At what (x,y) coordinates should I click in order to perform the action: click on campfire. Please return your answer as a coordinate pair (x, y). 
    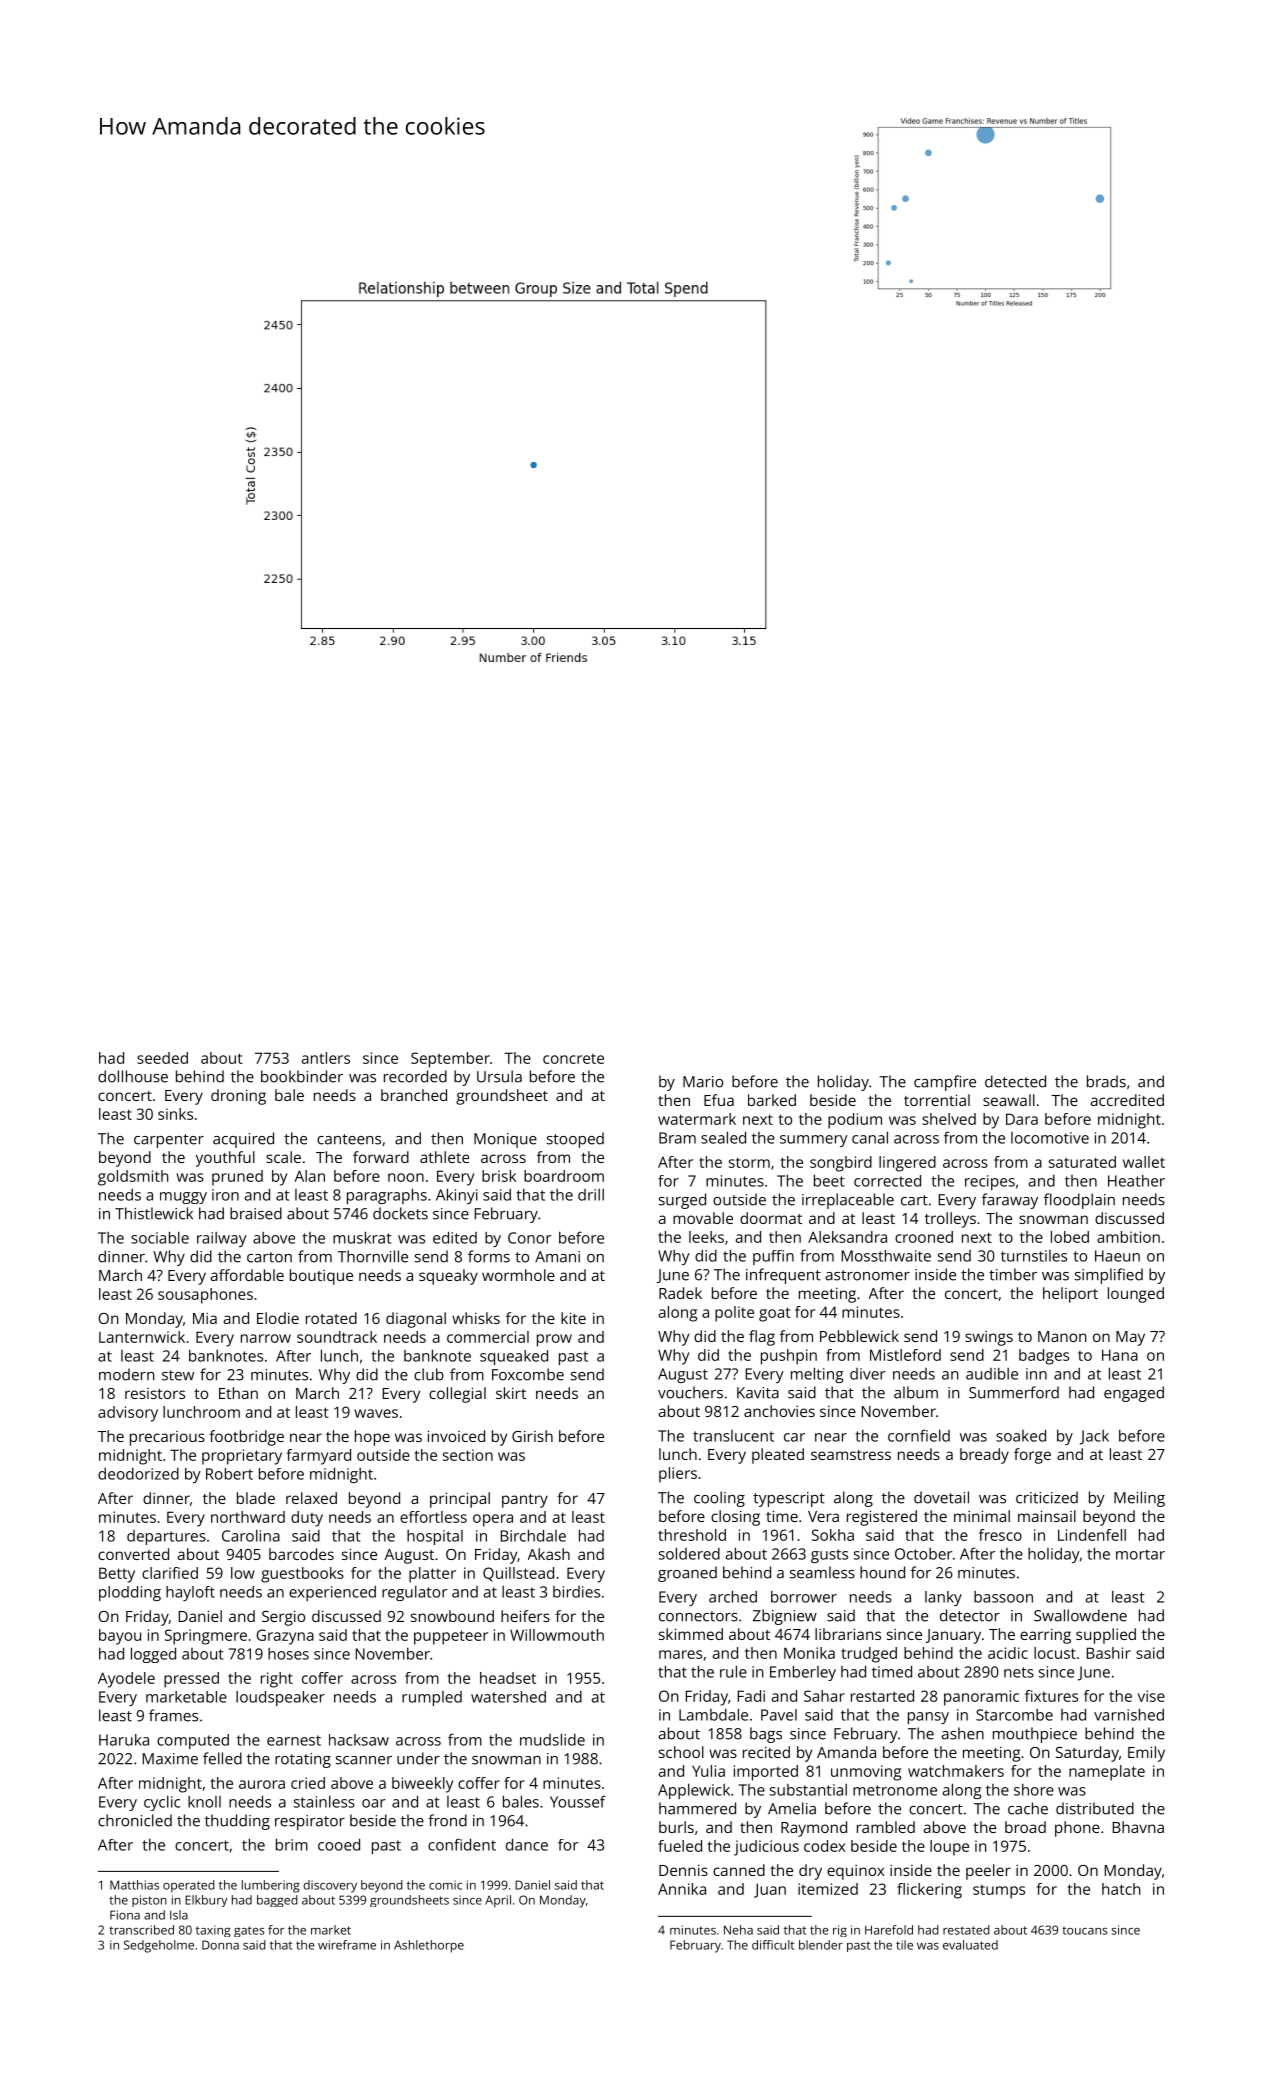
    Looking at the image, I should click on (945, 1083).
